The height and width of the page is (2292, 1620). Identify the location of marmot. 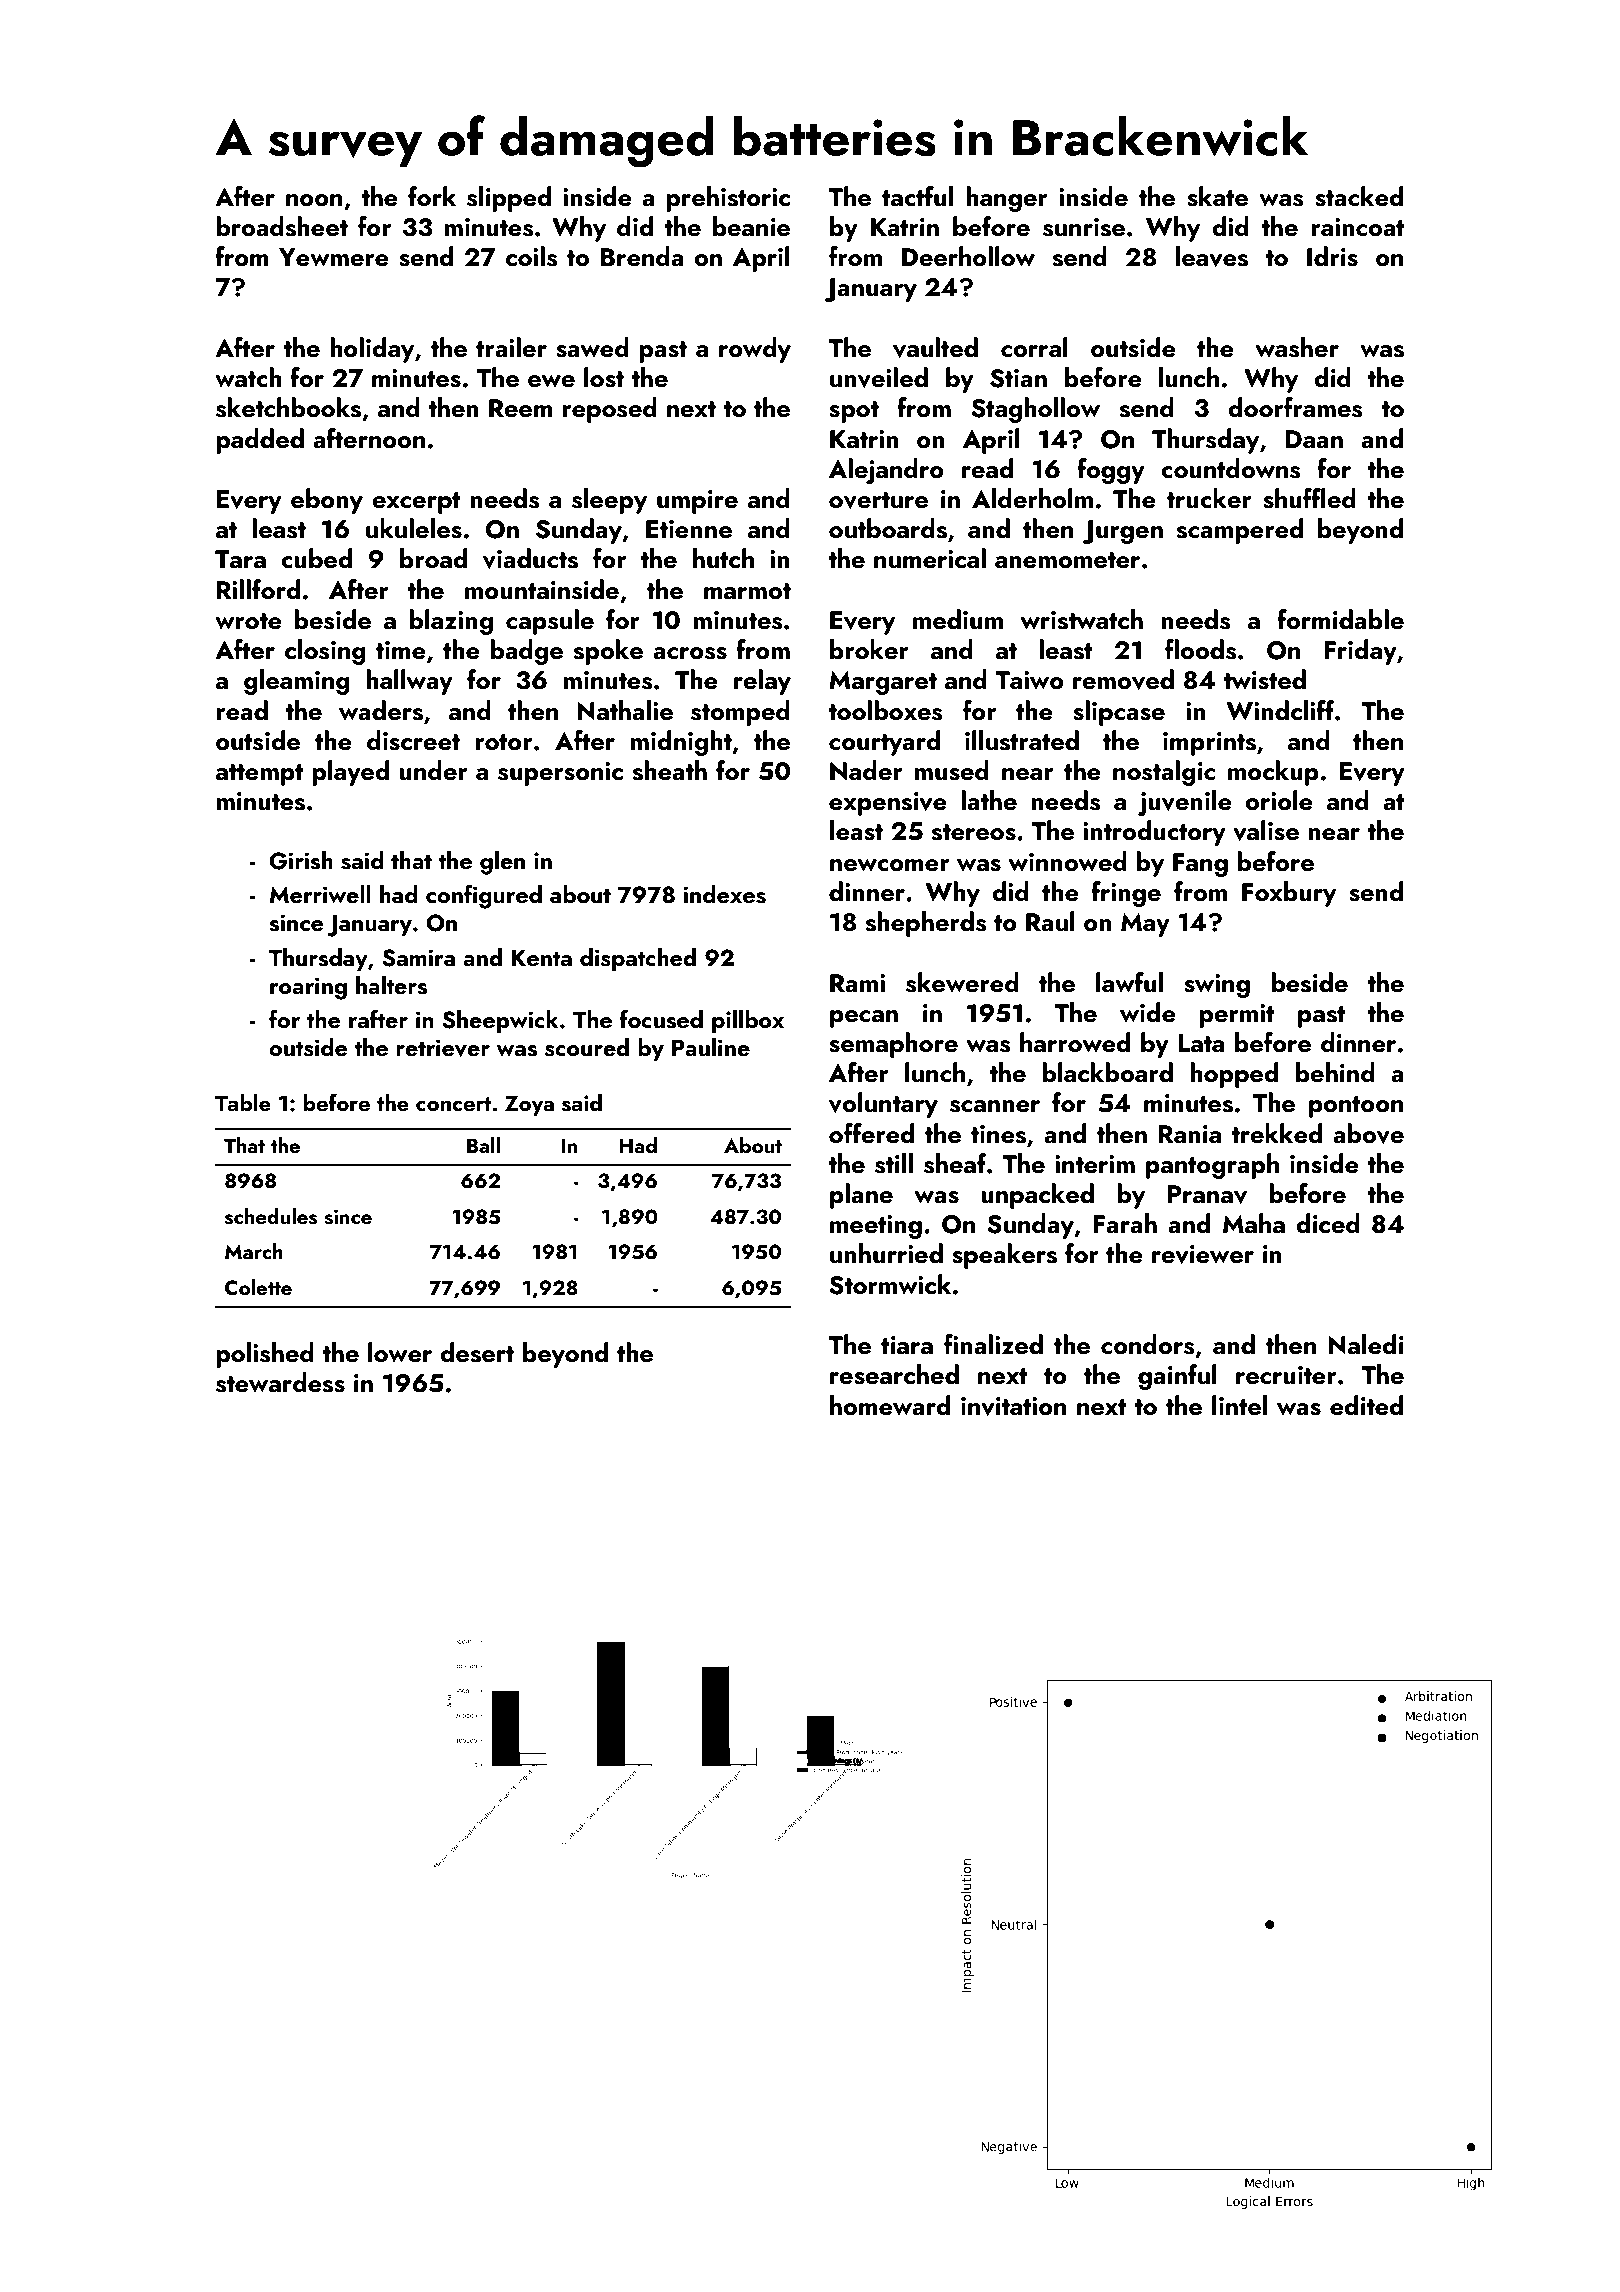
(747, 591).
